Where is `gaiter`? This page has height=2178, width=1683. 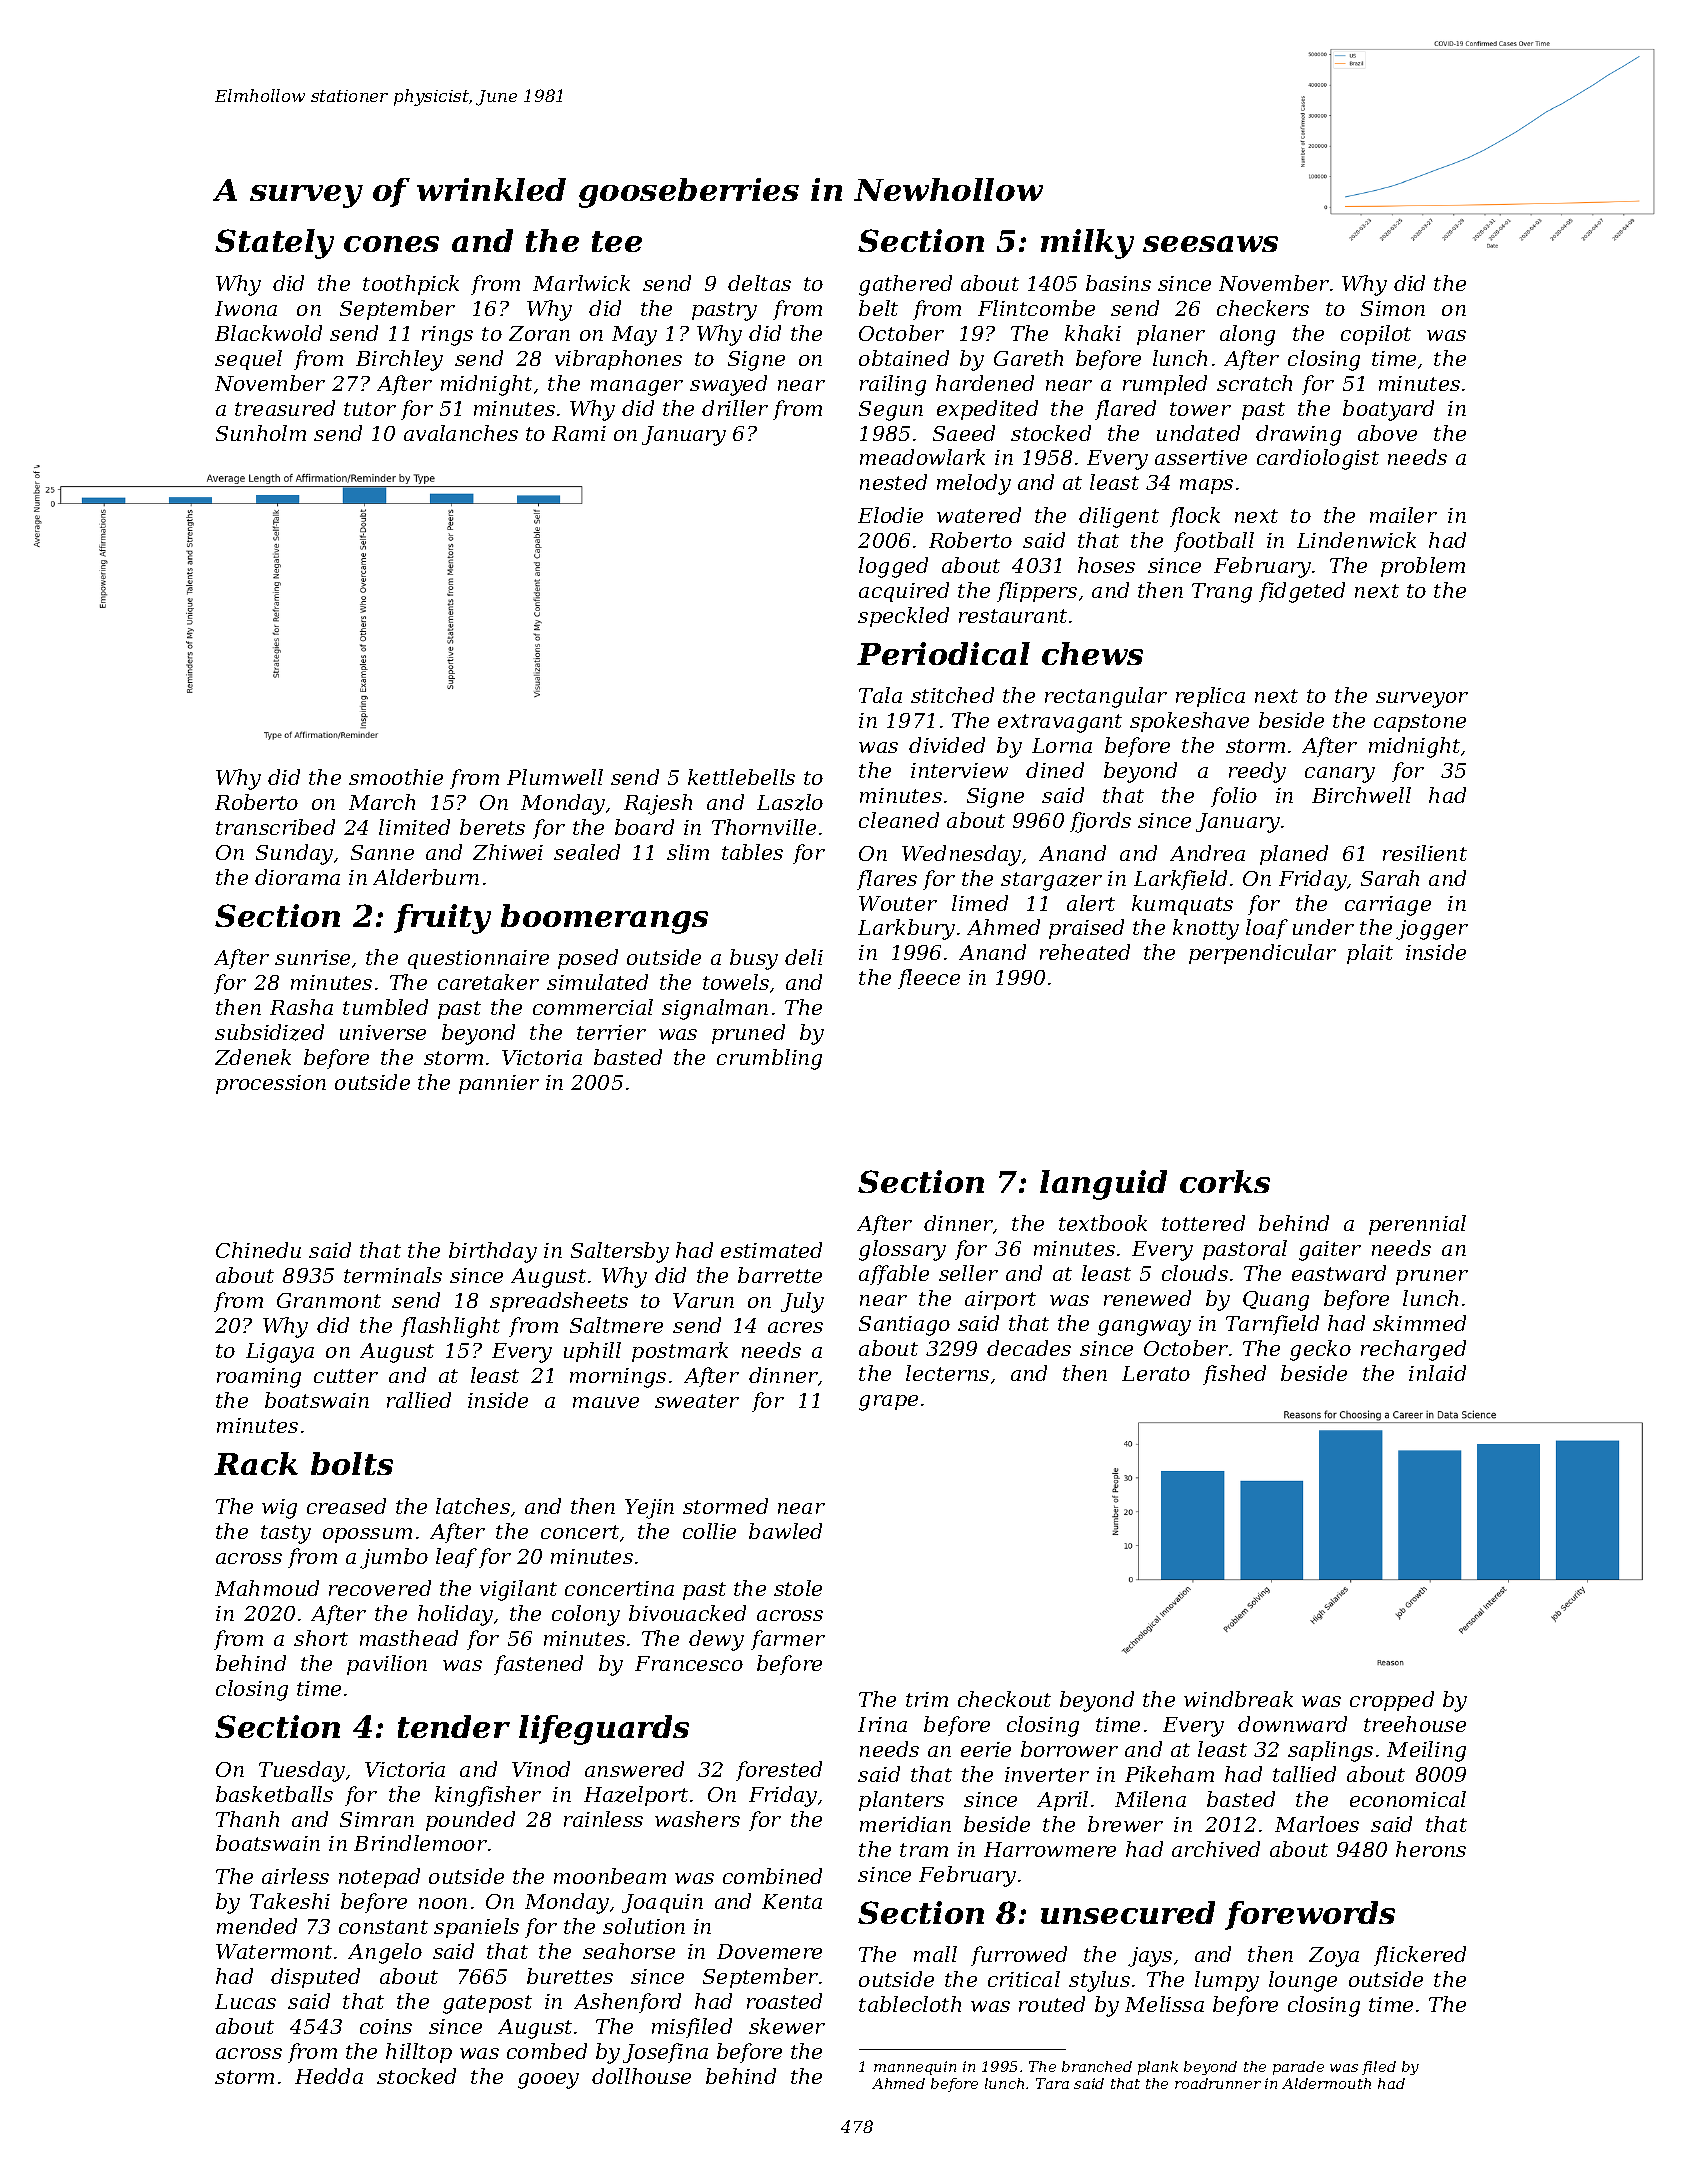 gaiter is located at coordinates (1330, 1251).
